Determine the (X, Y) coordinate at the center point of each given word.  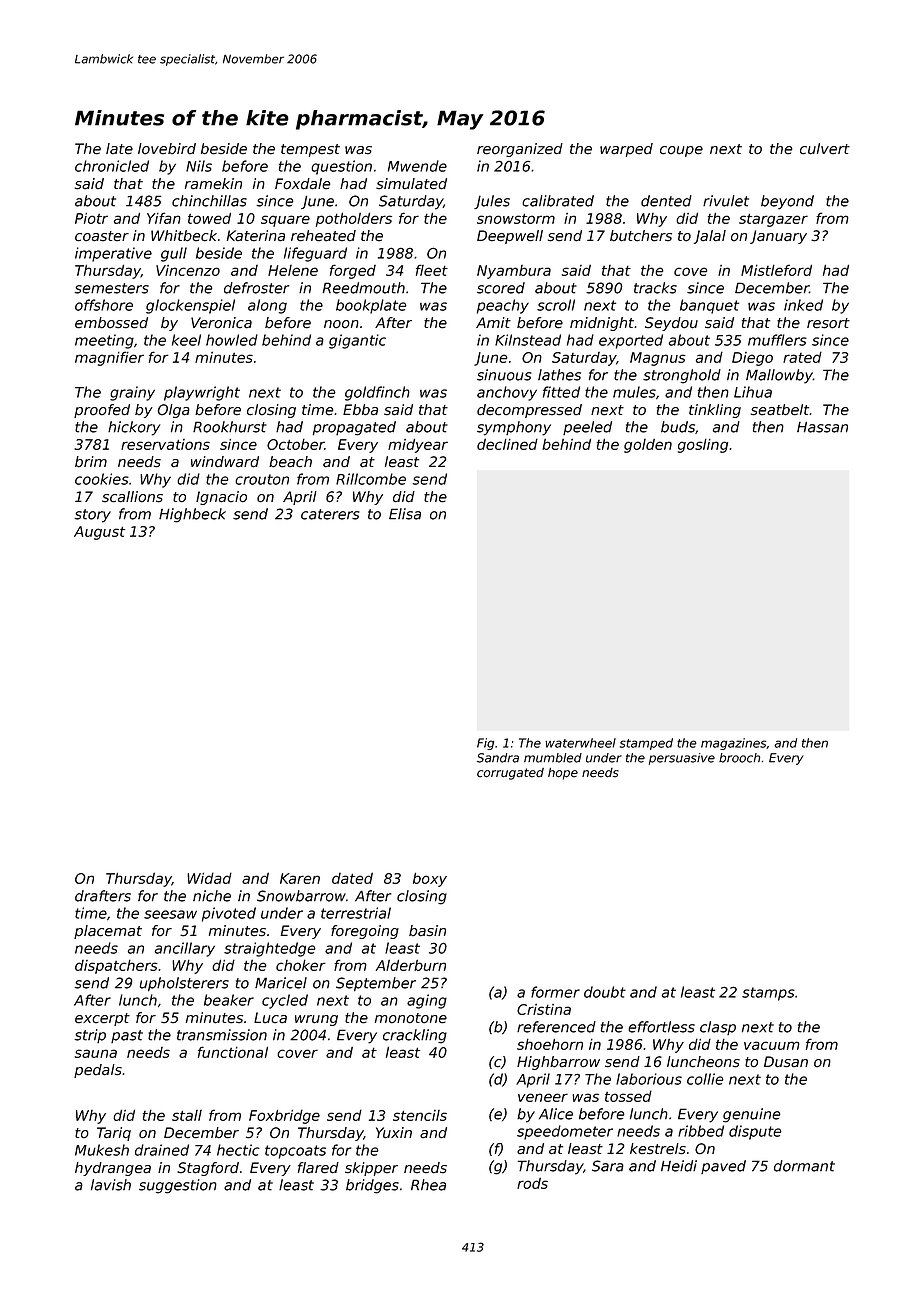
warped (626, 150)
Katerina (256, 236)
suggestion (178, 1186)
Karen (300, 878)
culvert (825, 149)
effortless (661, 1027)
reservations (165, 444)
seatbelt (780, 410)
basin (427, 931)
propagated (354, 428)
